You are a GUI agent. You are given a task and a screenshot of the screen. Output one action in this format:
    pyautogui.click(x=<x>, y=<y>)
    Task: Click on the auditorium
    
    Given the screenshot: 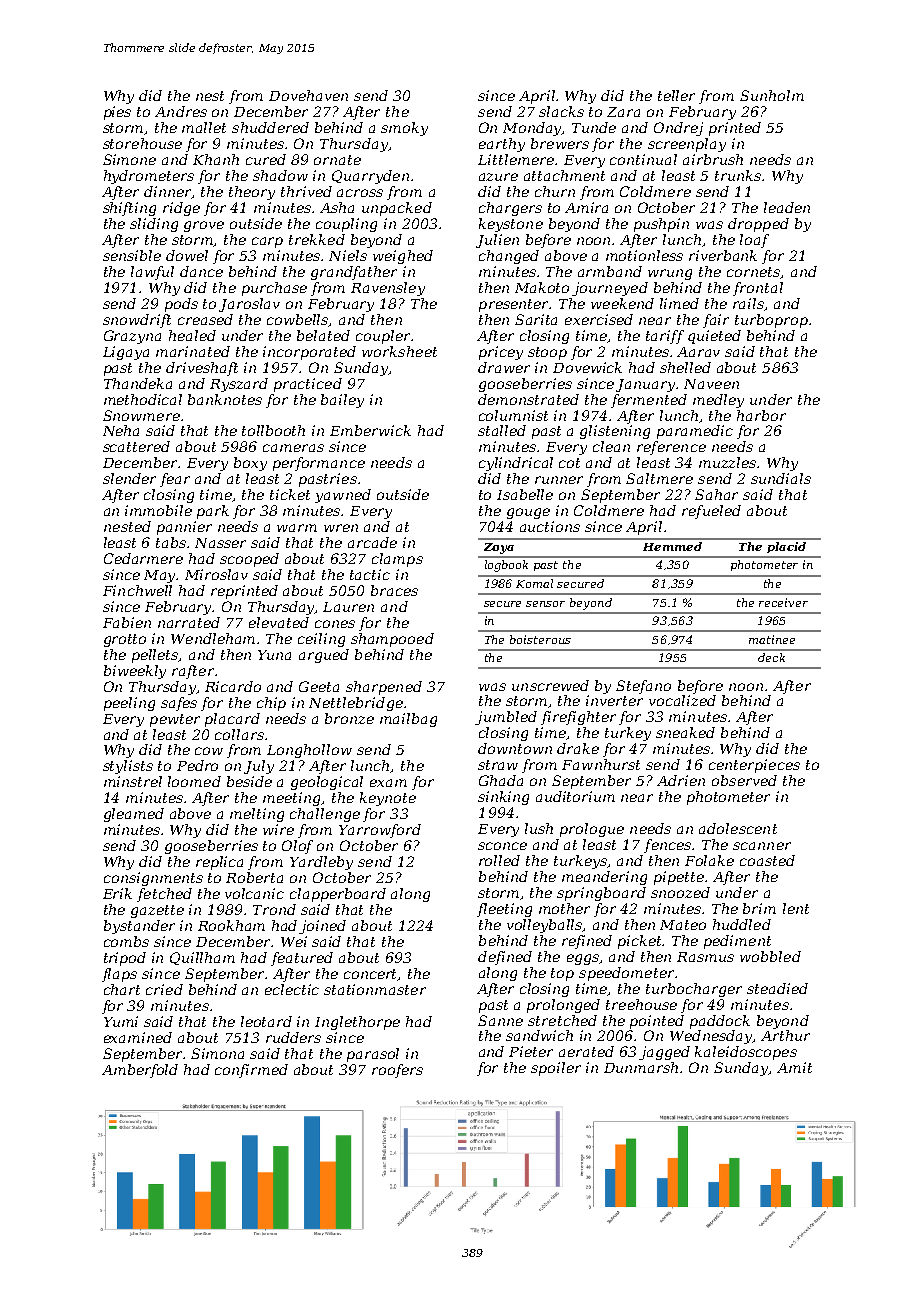 What is the action you would take?
    pyautogui.click(x=575, y=796)
